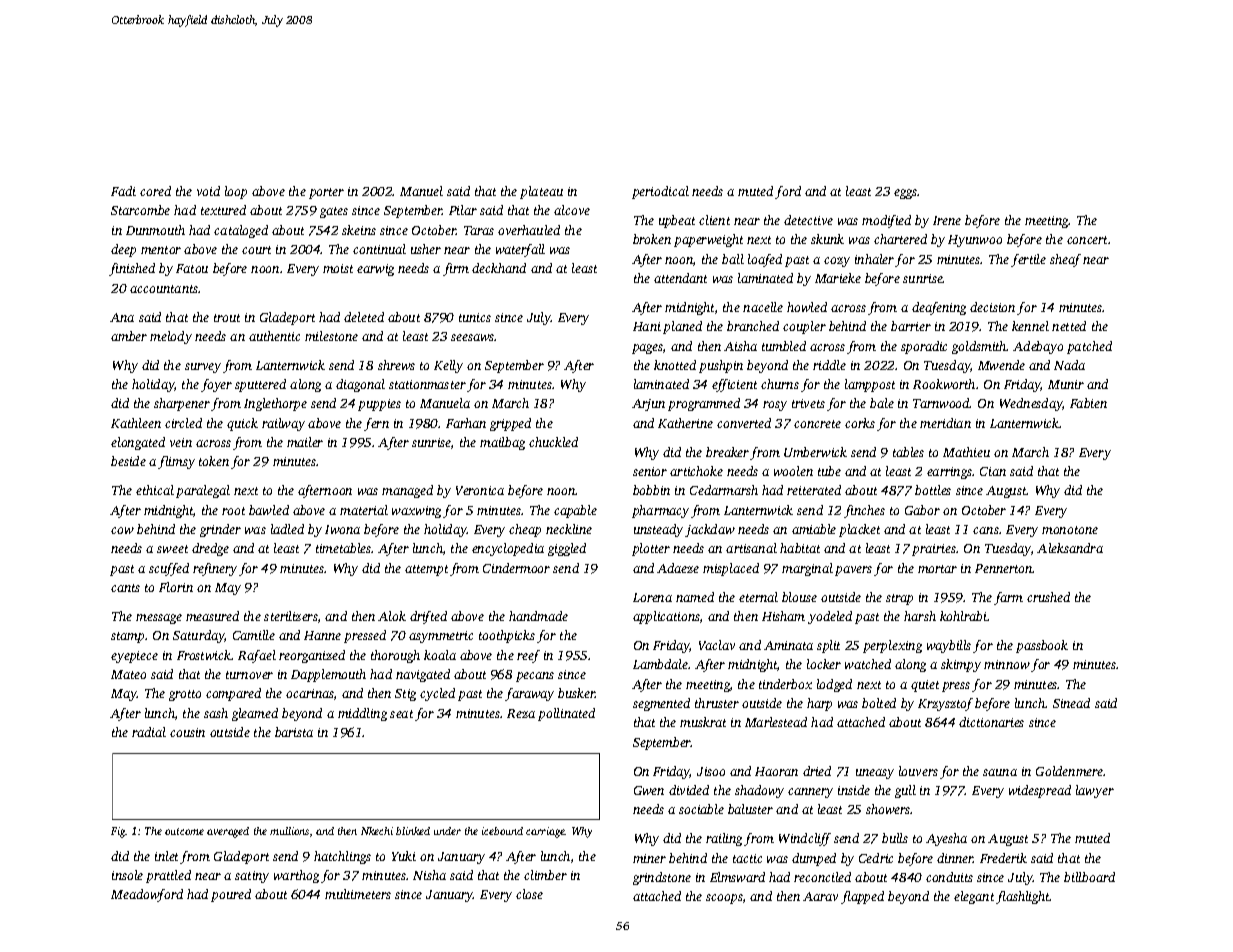  Describe the element at coordinates (1071, 703) in the screenshot. I see `Sinead` at that location.
